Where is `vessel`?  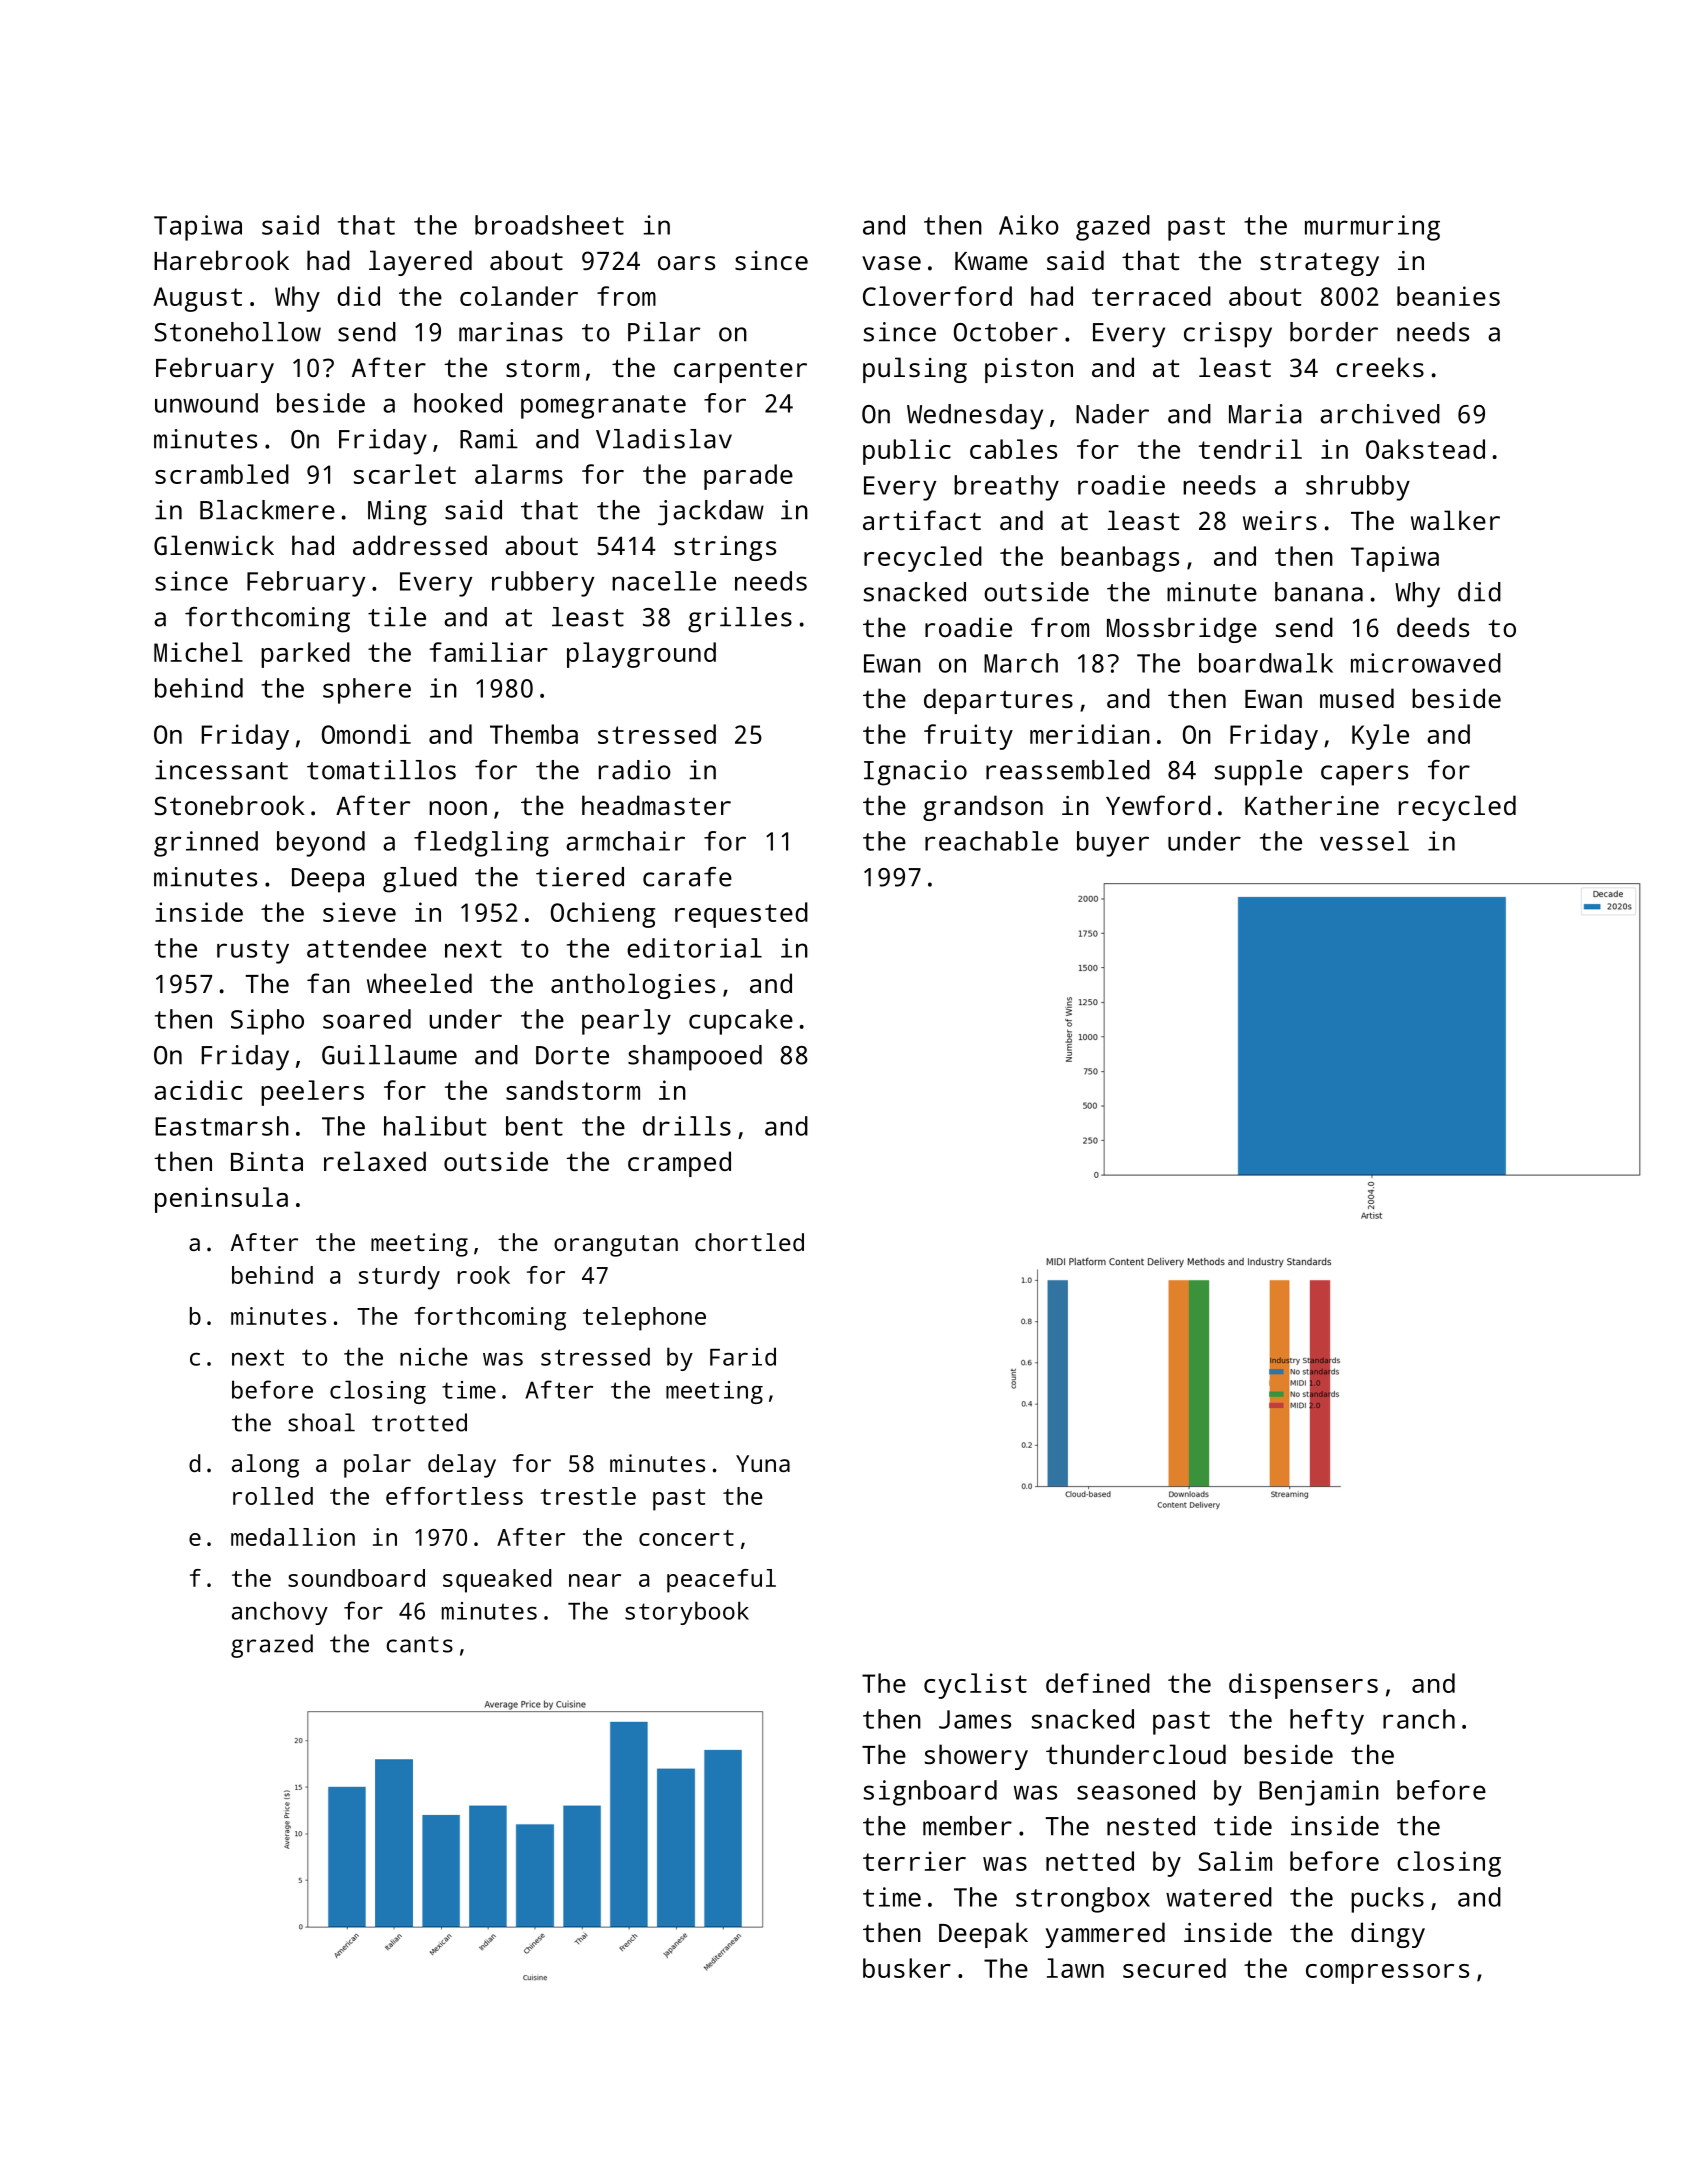 vessel is located at coordinates (1364, 841).
